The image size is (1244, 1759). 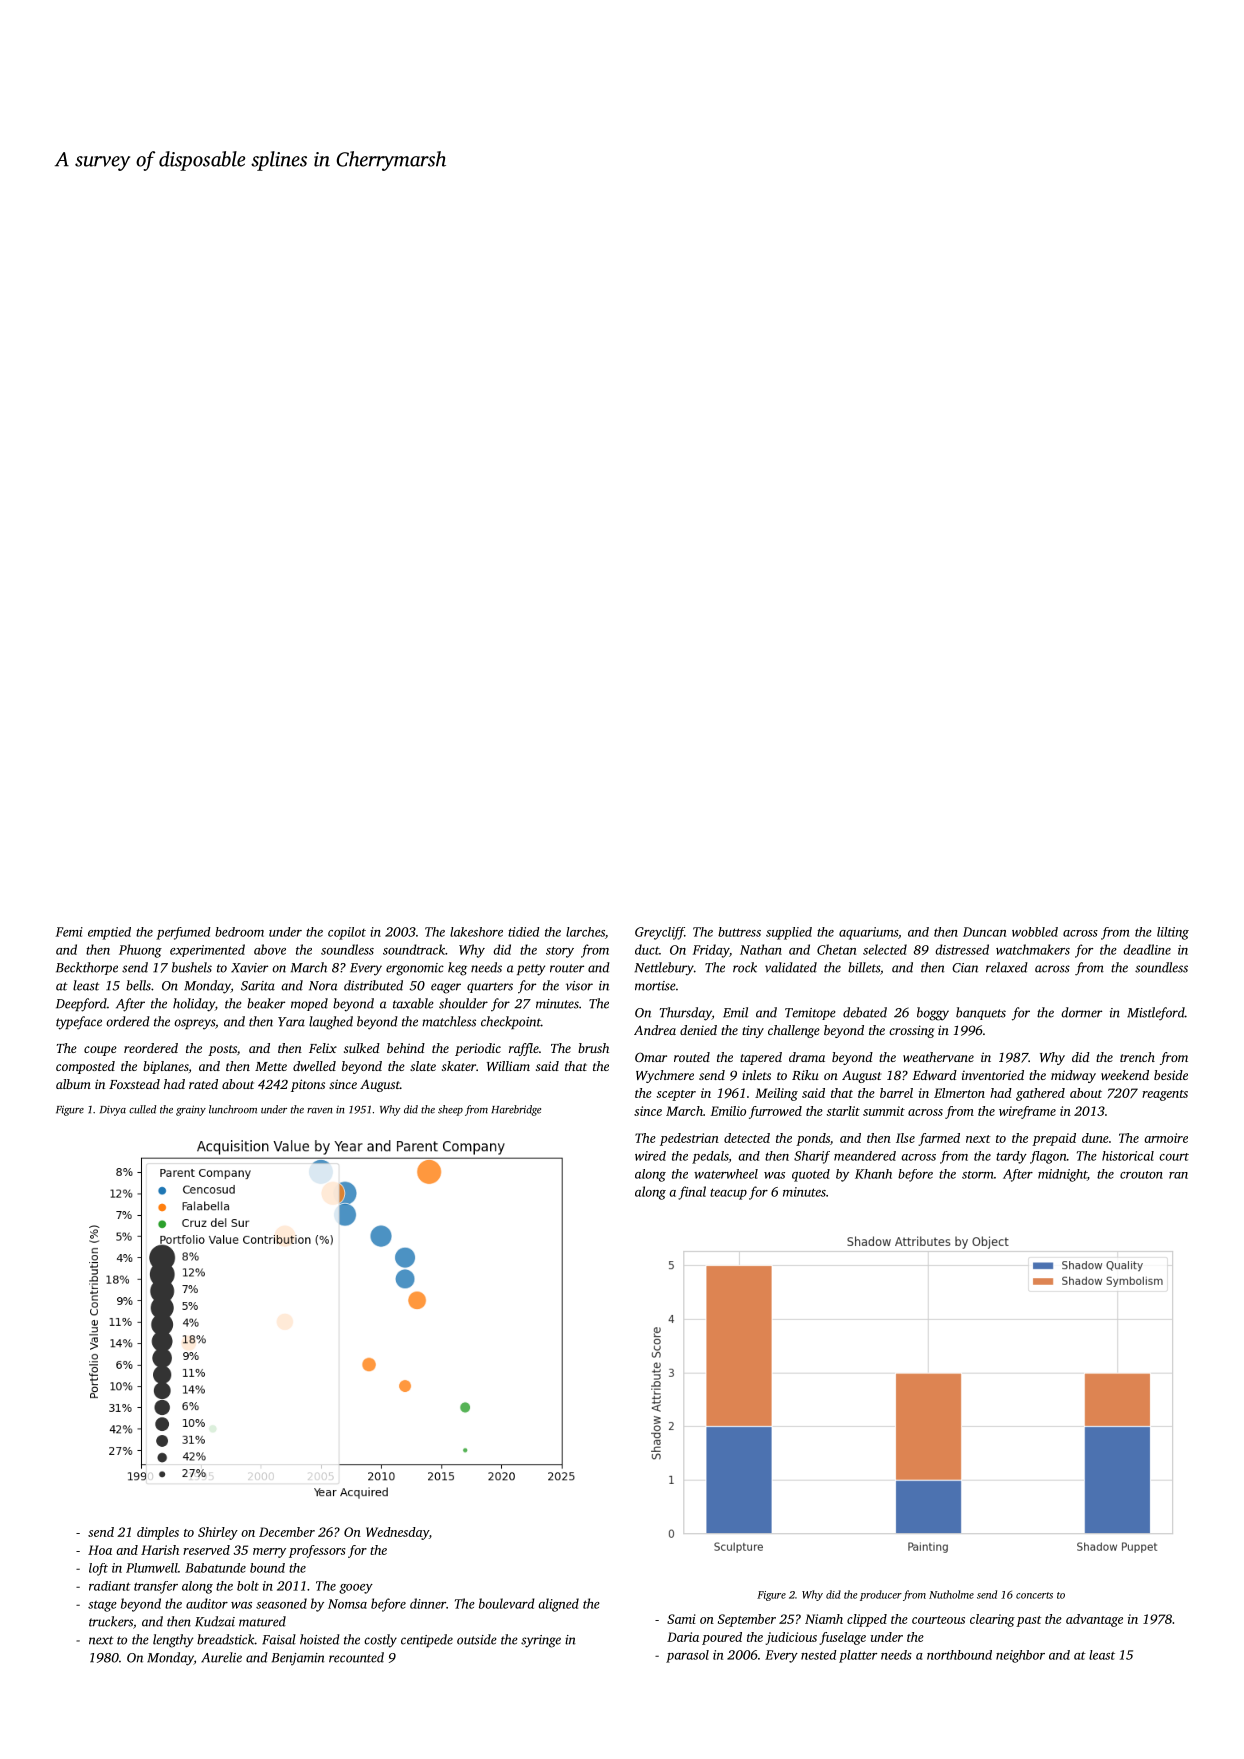 I want to click on aligned, so click(x=558, y=1605).
